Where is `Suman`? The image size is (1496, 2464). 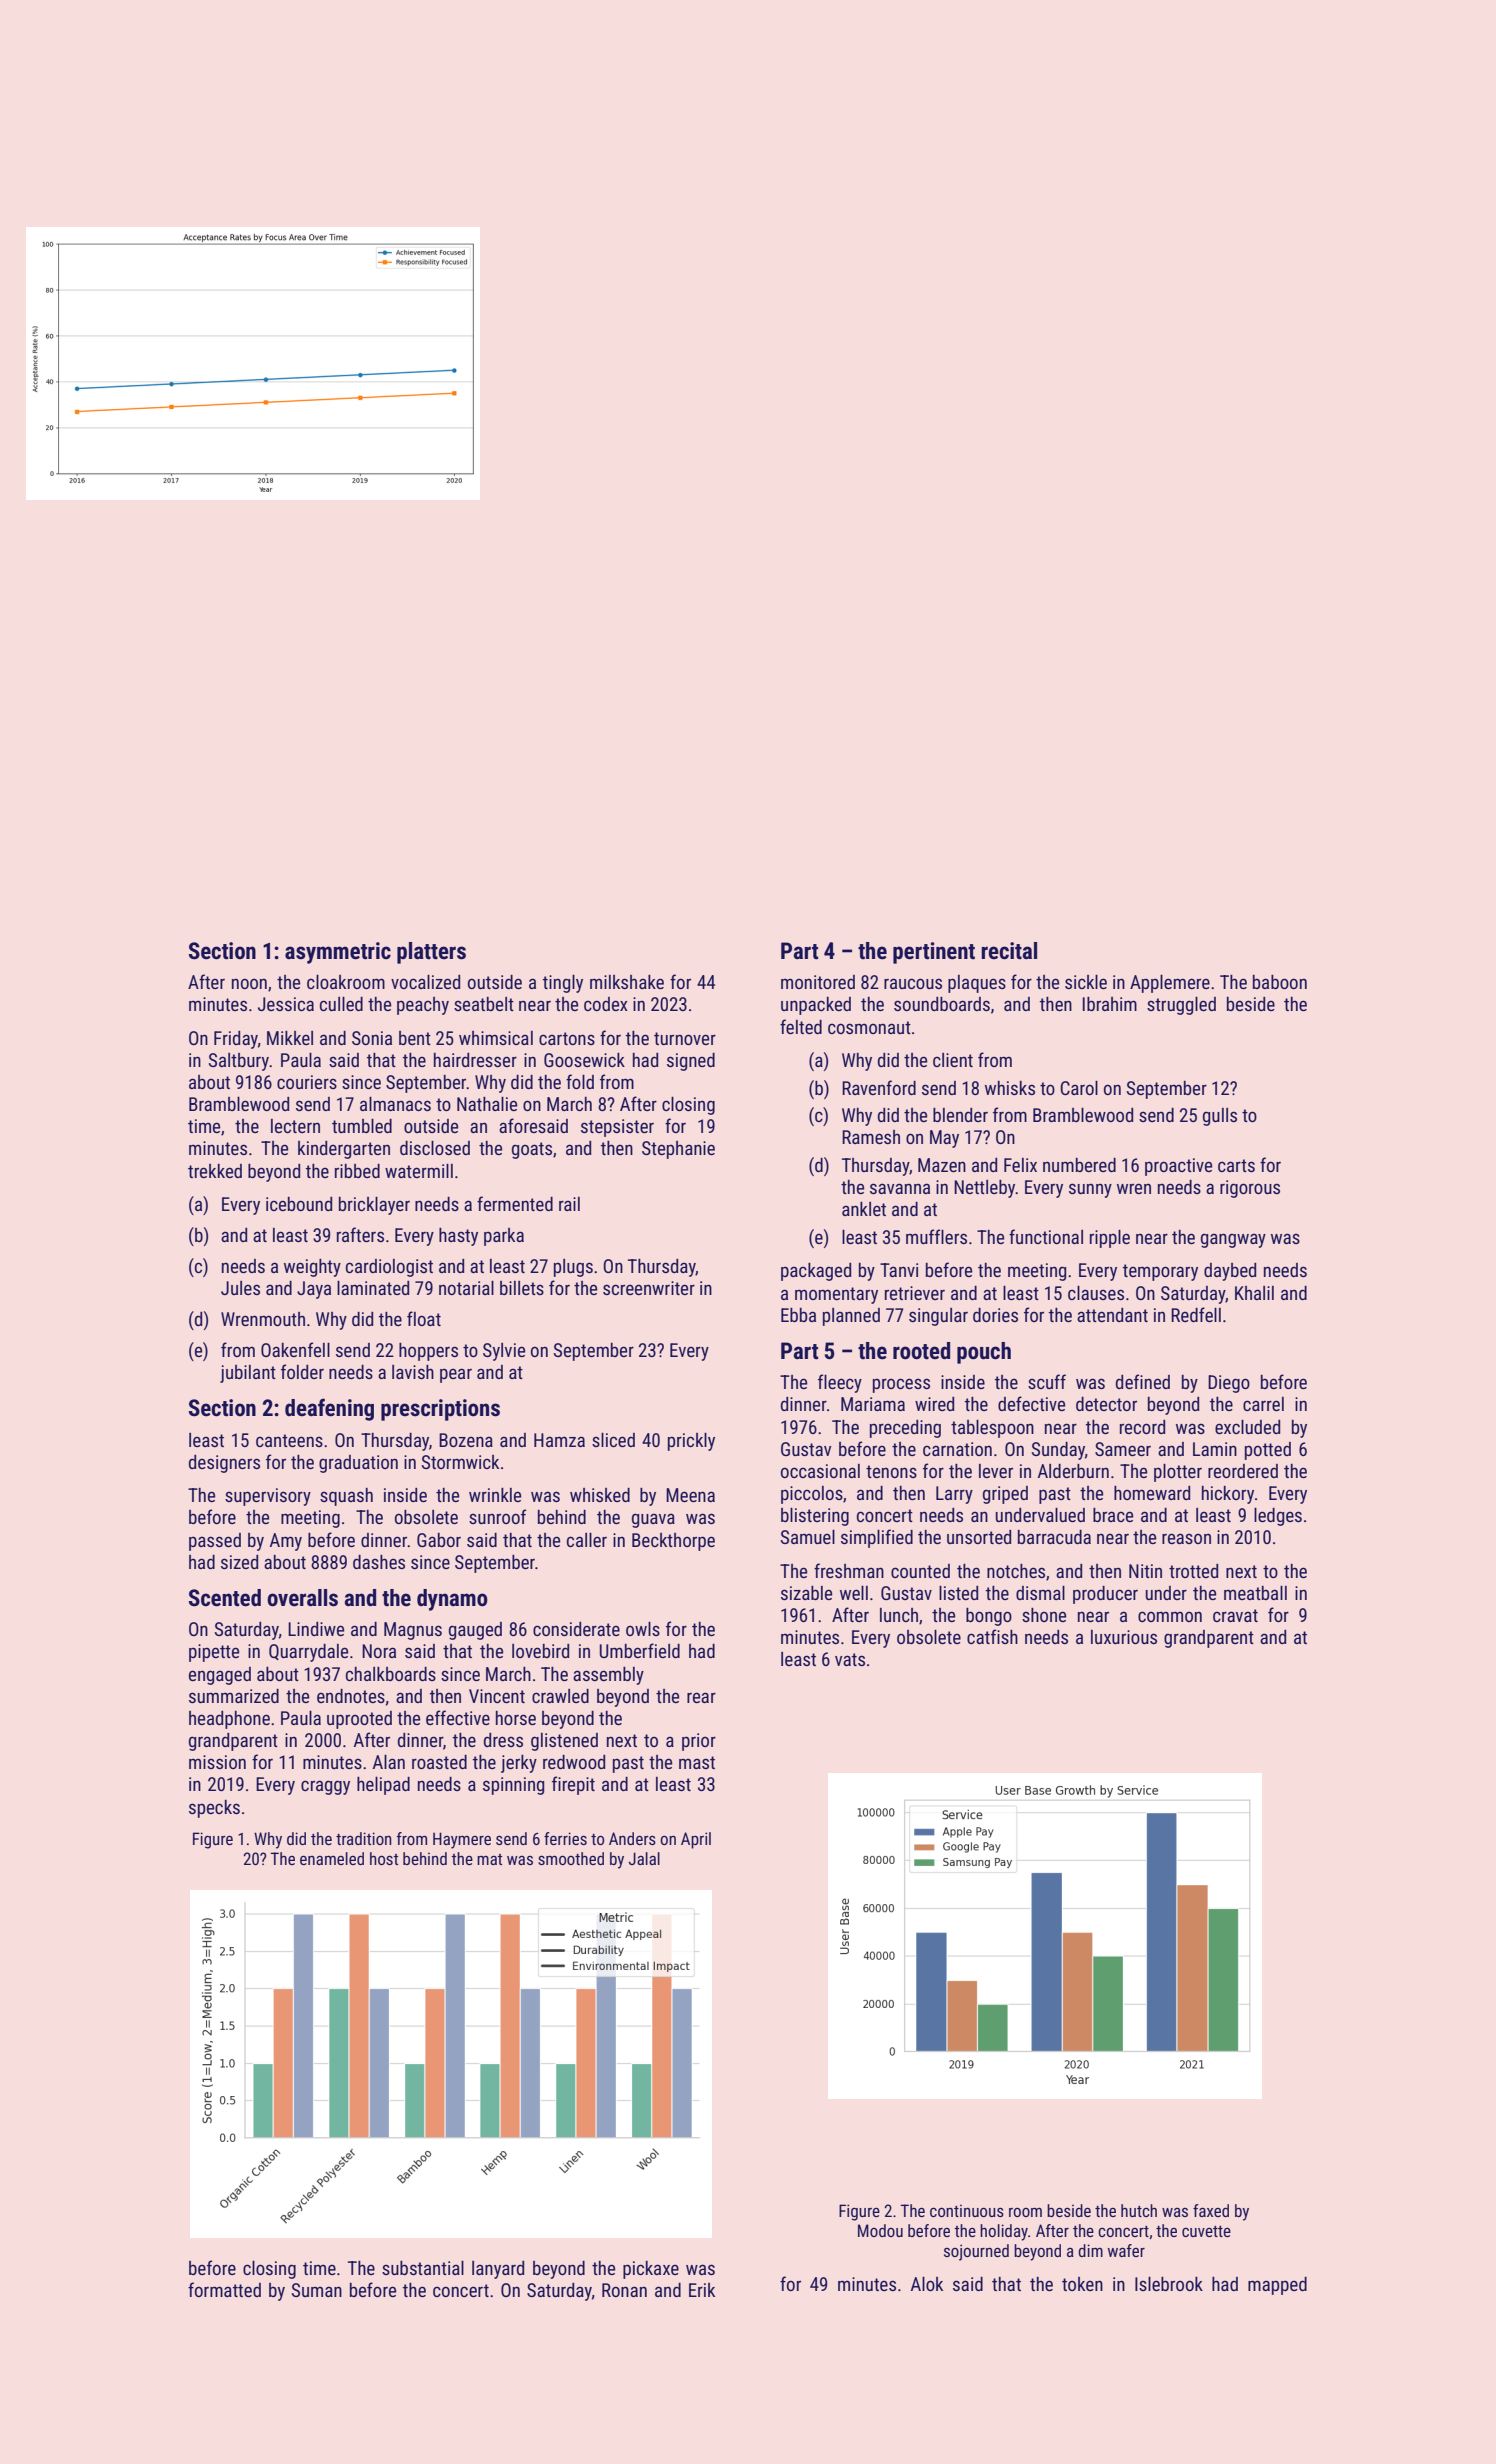
Suman is located at coordinates (317, 2290).
